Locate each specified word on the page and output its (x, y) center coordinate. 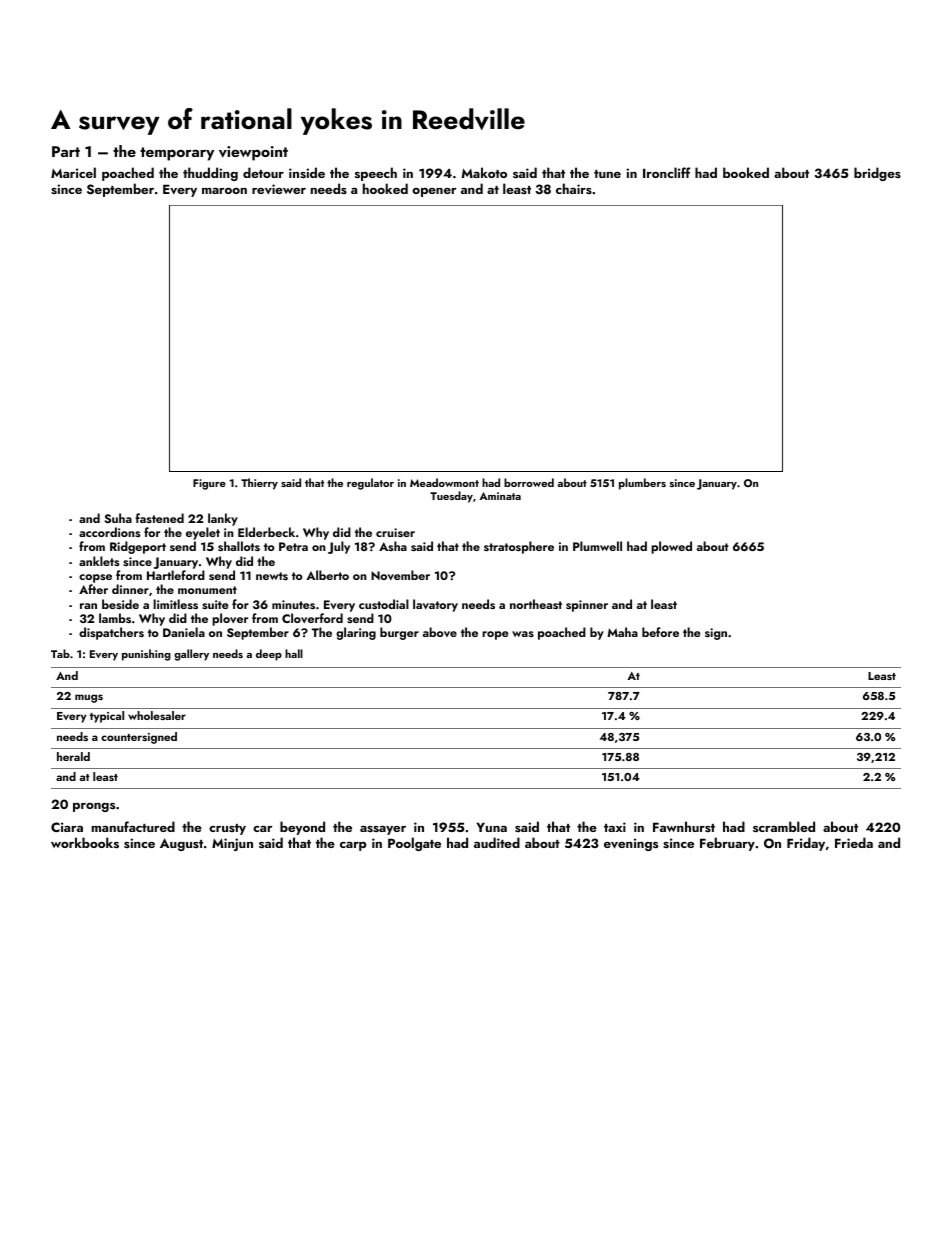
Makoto (484, 172)
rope (495, 635)
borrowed (529, 482)
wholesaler (157, 715)
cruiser (395, 532)
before (660, 632)
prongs (94, 807)
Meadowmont (444, 482)
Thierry (259, 484)
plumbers (642, 484)
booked (746, 172)
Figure (209, 484)
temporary (177, 154)
